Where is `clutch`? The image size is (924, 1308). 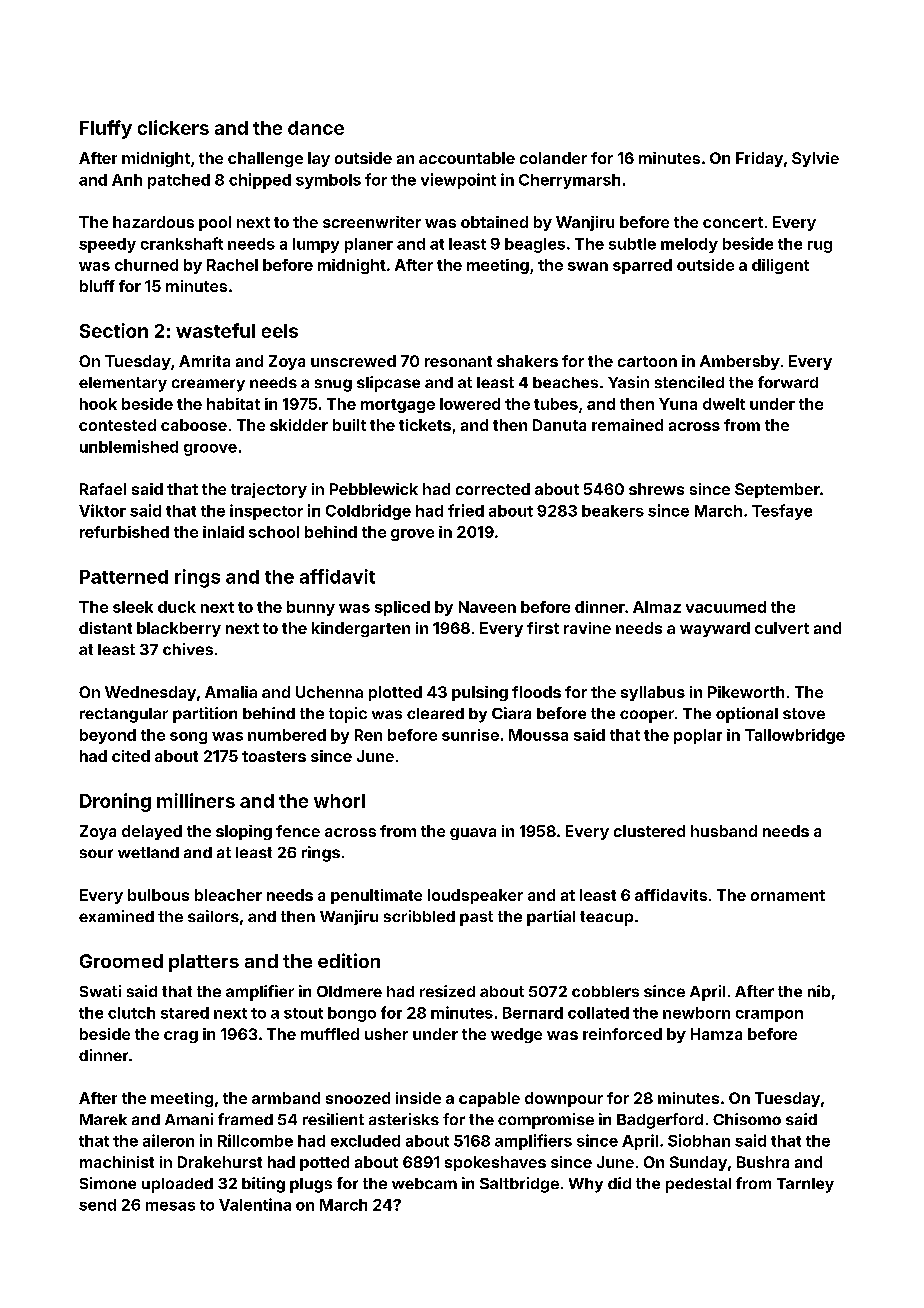 clutch is located at coordinates (131, 1013).
